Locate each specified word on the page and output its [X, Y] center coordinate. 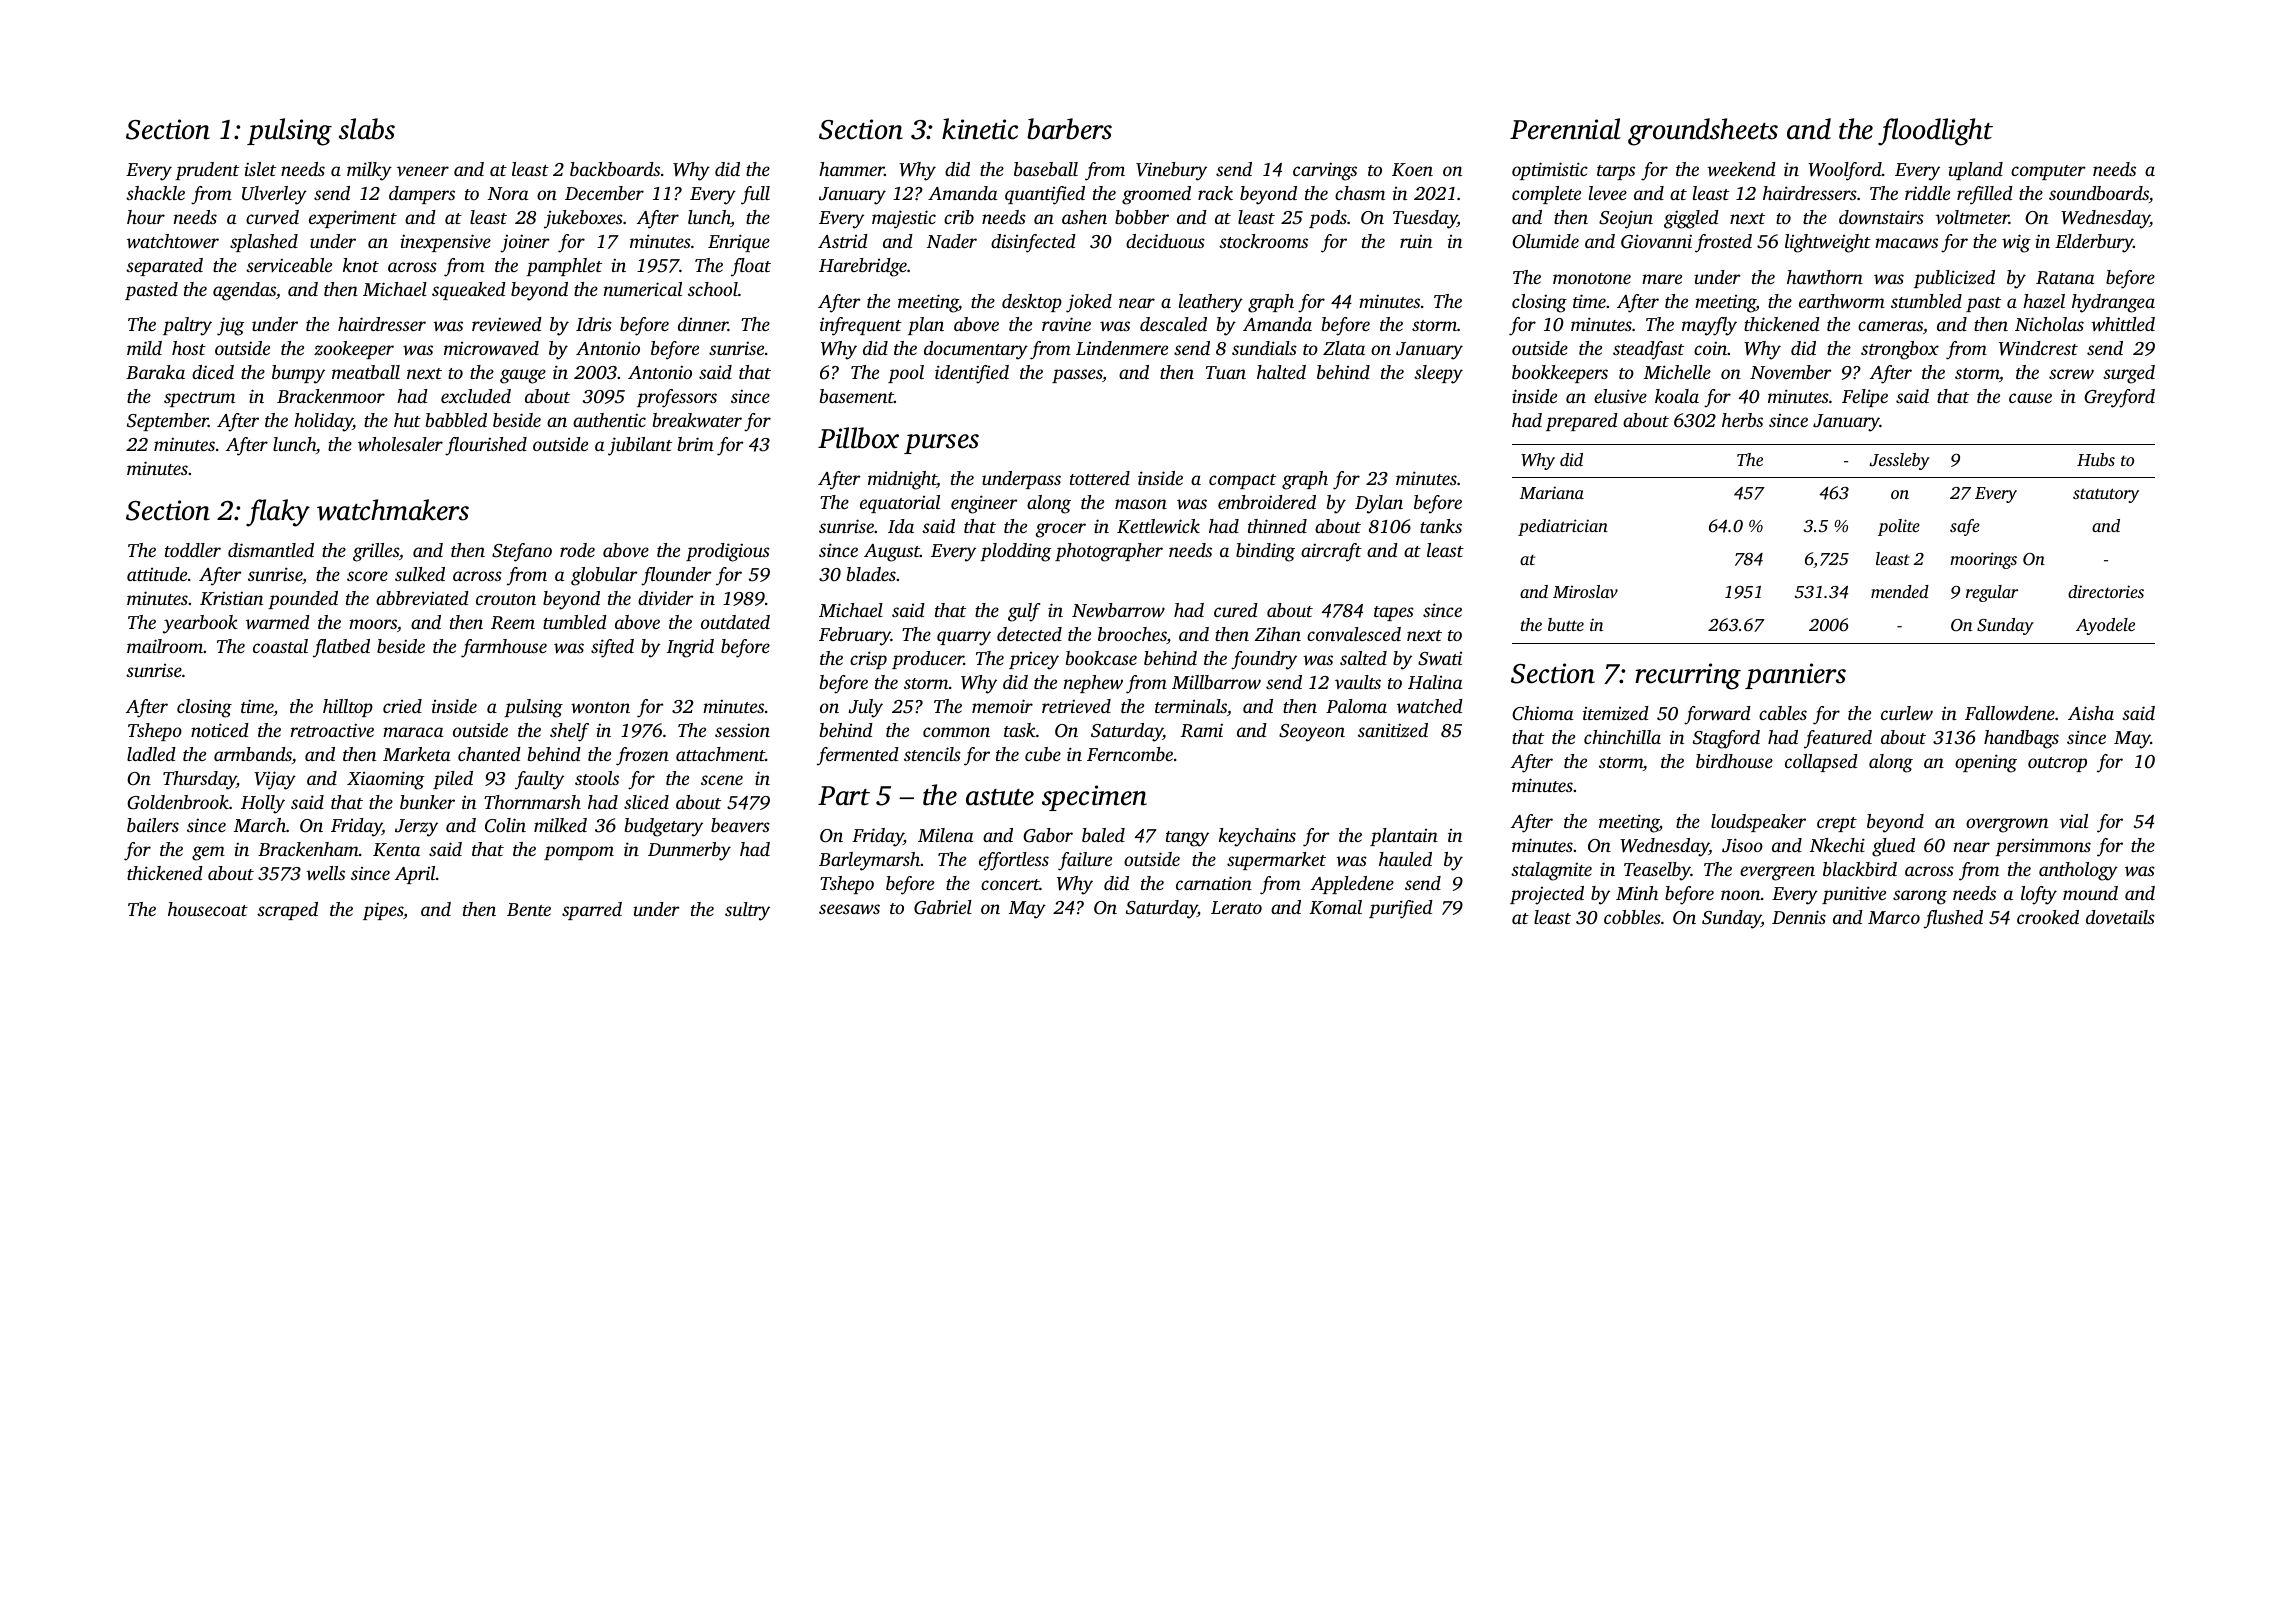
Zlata [1344, 348]
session [742, 730]
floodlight [1935, 132]
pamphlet [564, 267]
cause [2030, 398]
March [260, 825]
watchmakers [393, 510]
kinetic [980, 129]
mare [1662, 279]
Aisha [2091, 713]
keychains [1257, 837]
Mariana [1552, 492]
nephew [1093, 684]
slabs [367, 129]
